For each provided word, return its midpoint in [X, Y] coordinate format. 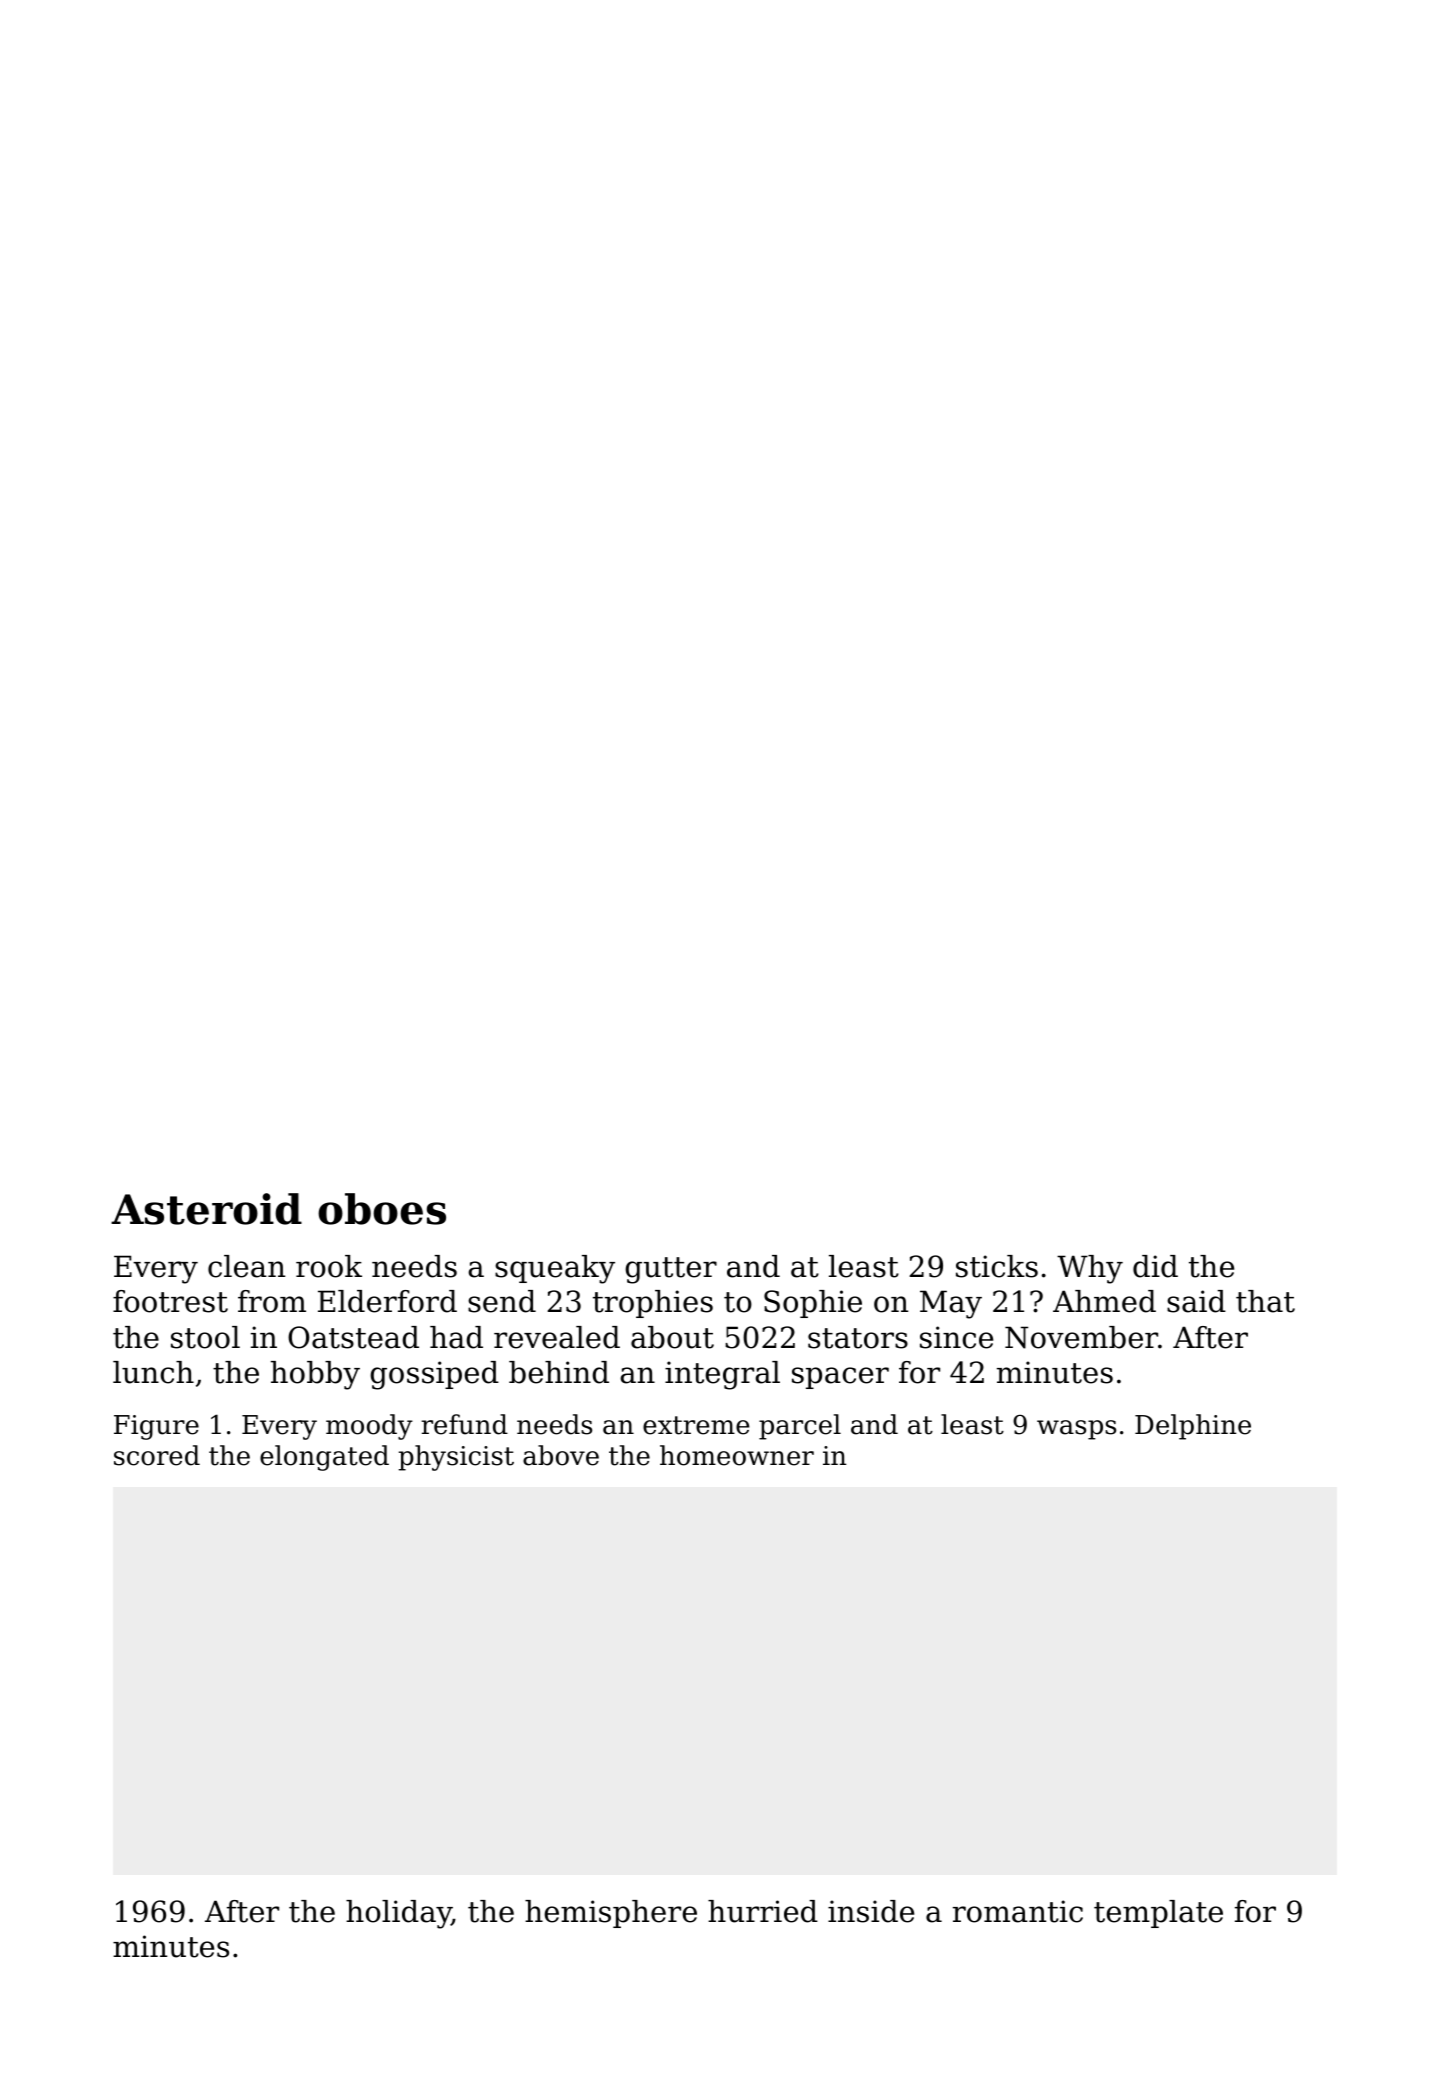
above [561, 1455]
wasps [1076, 1430]
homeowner [737, 1455]
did [1155, 1266]
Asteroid [206, 1209]
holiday [399, 1914]
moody [369, 1427]
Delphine [1193, 1427]
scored [157, 1455]
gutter [671, 1270]
